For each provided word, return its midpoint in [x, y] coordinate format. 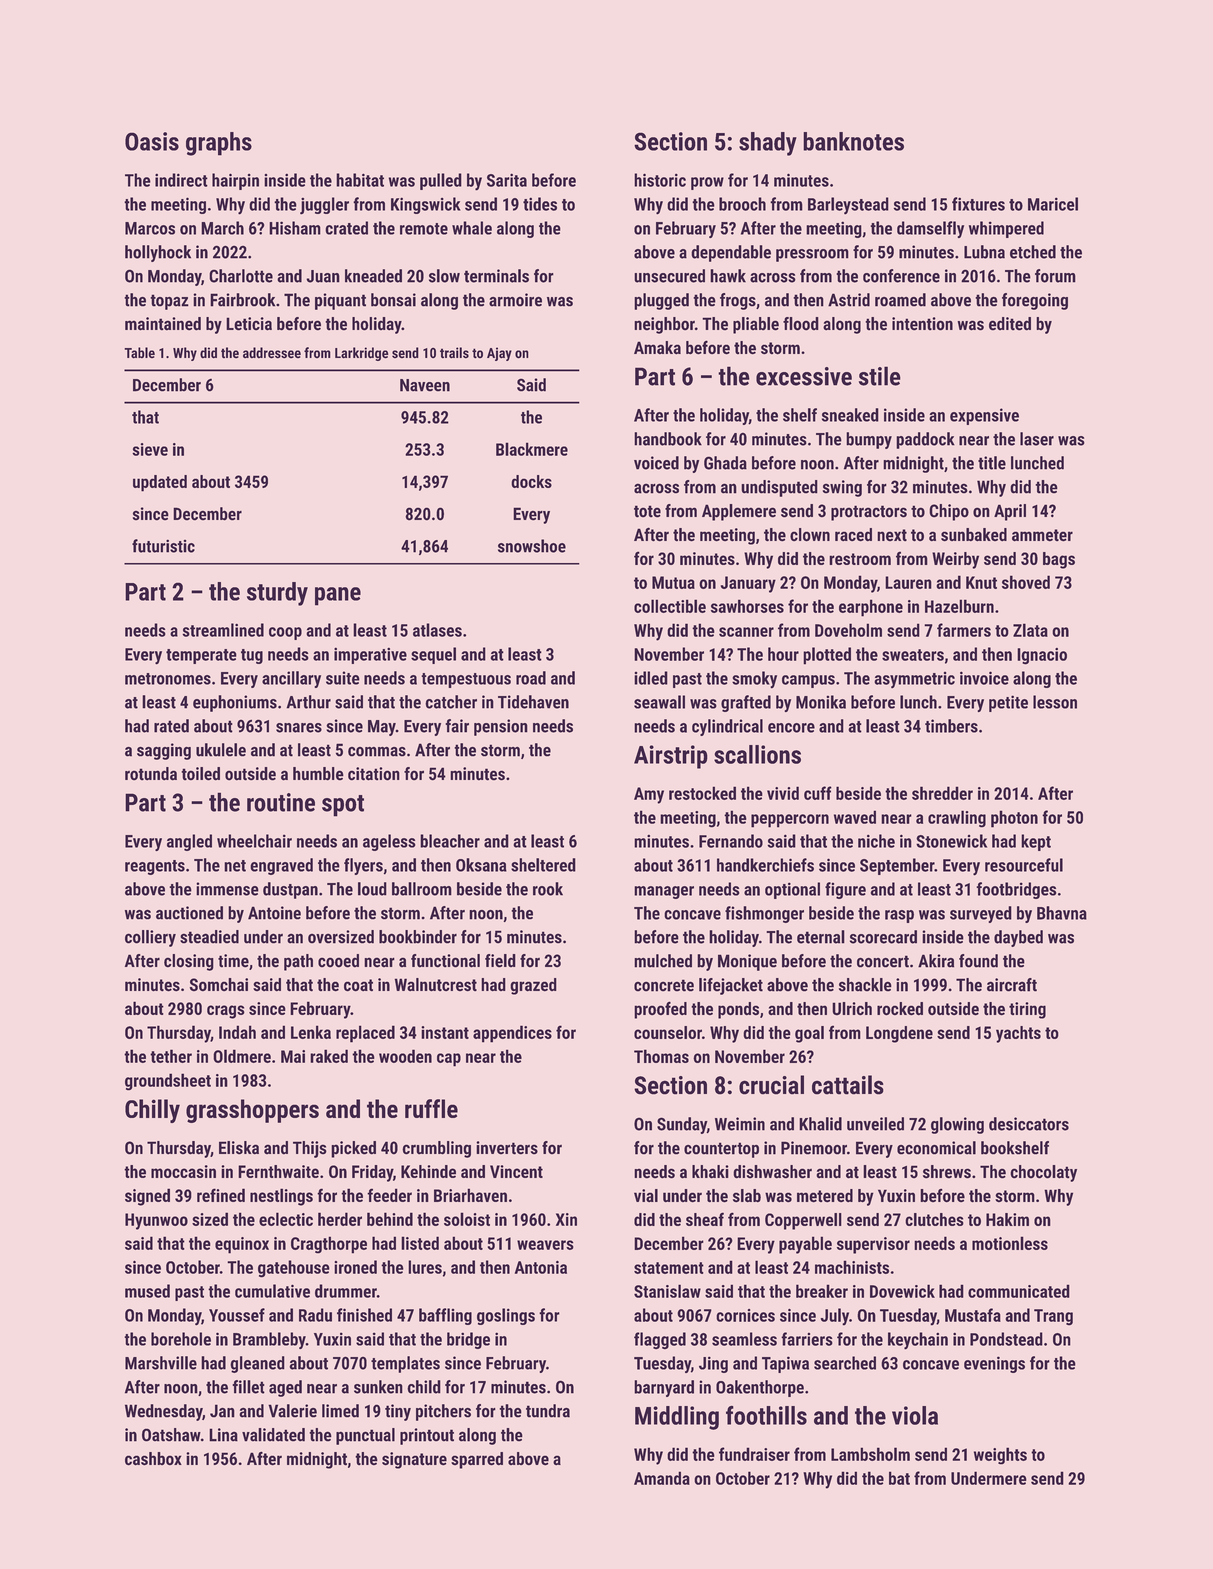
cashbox [153, 1459]
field [500, 961]
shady [768, 144]
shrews [947, 1172]
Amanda [662, 1478]
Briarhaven [470, 1195]
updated [160, 483]
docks [531, 481]
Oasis [152, 141]
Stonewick [951, 841]
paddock [925, 440]
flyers [363, 866]
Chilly [152, 1111]
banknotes [853, 141]
